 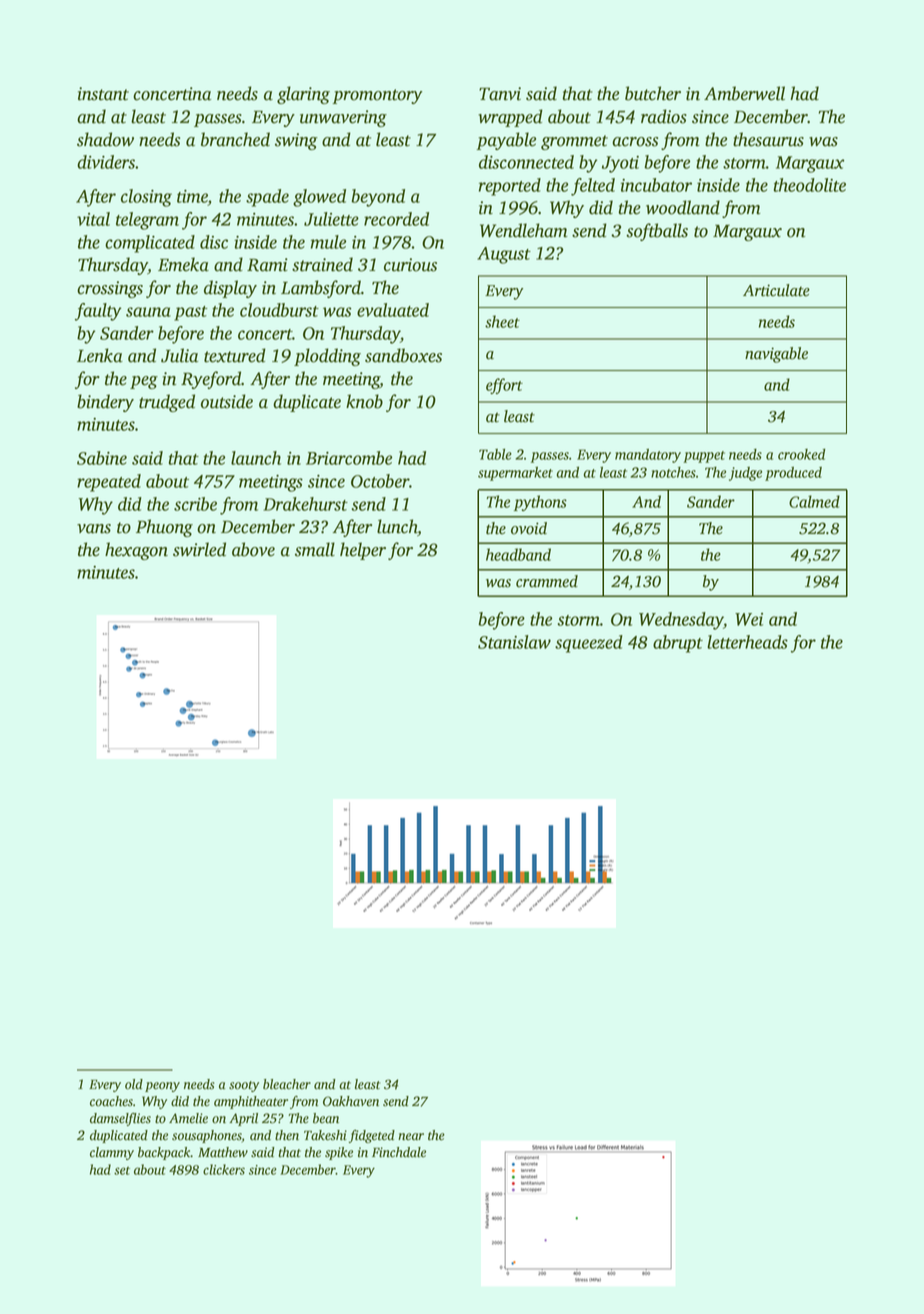 What do you see at coordinates (351, 1101) in the page?
I see `Oakhaven` at bounding box center [351, 1101].
